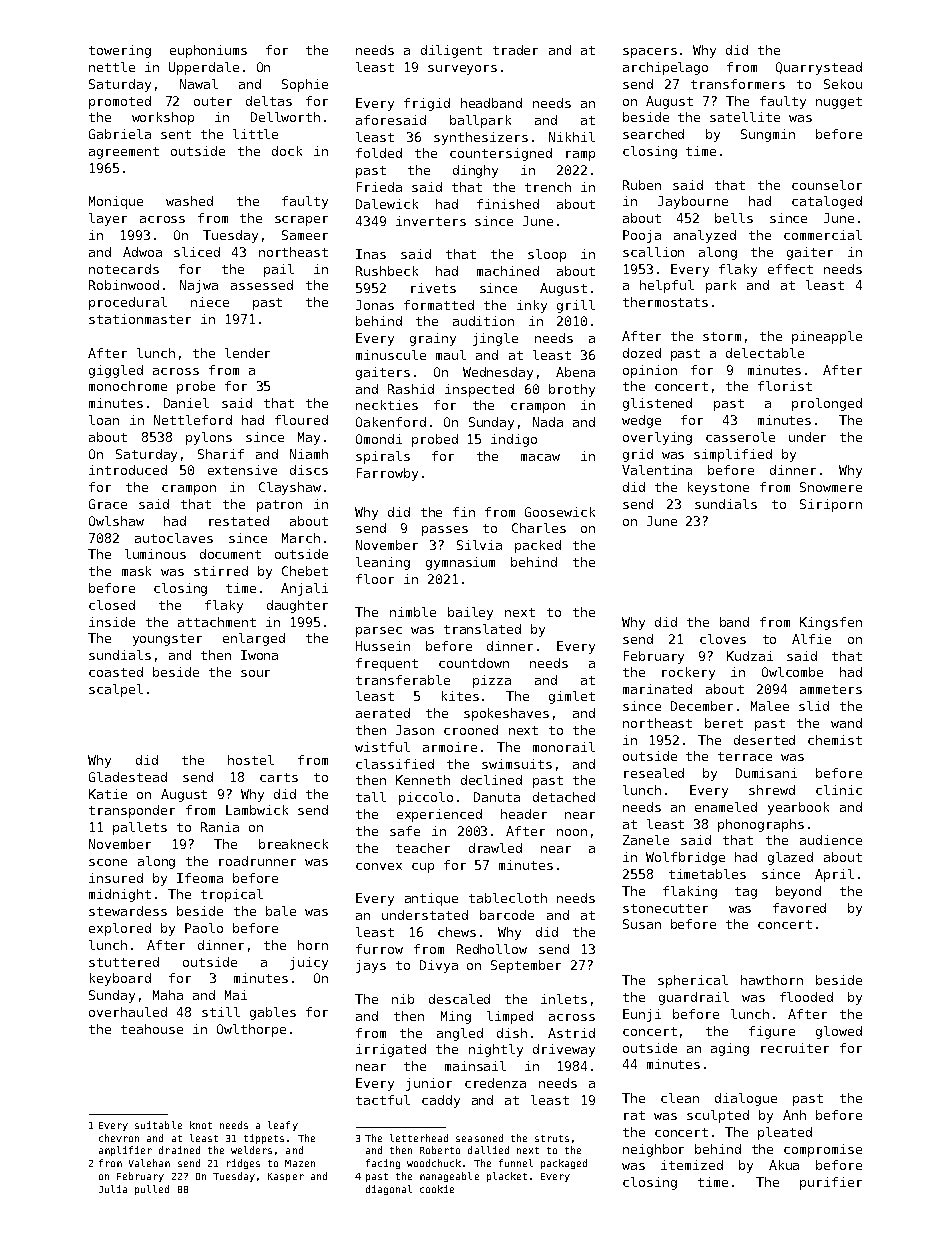 The height and width of the image is (1233, 952). Describe the element at coordinates (650, 53) in the image. I see `spacers` at that location.
